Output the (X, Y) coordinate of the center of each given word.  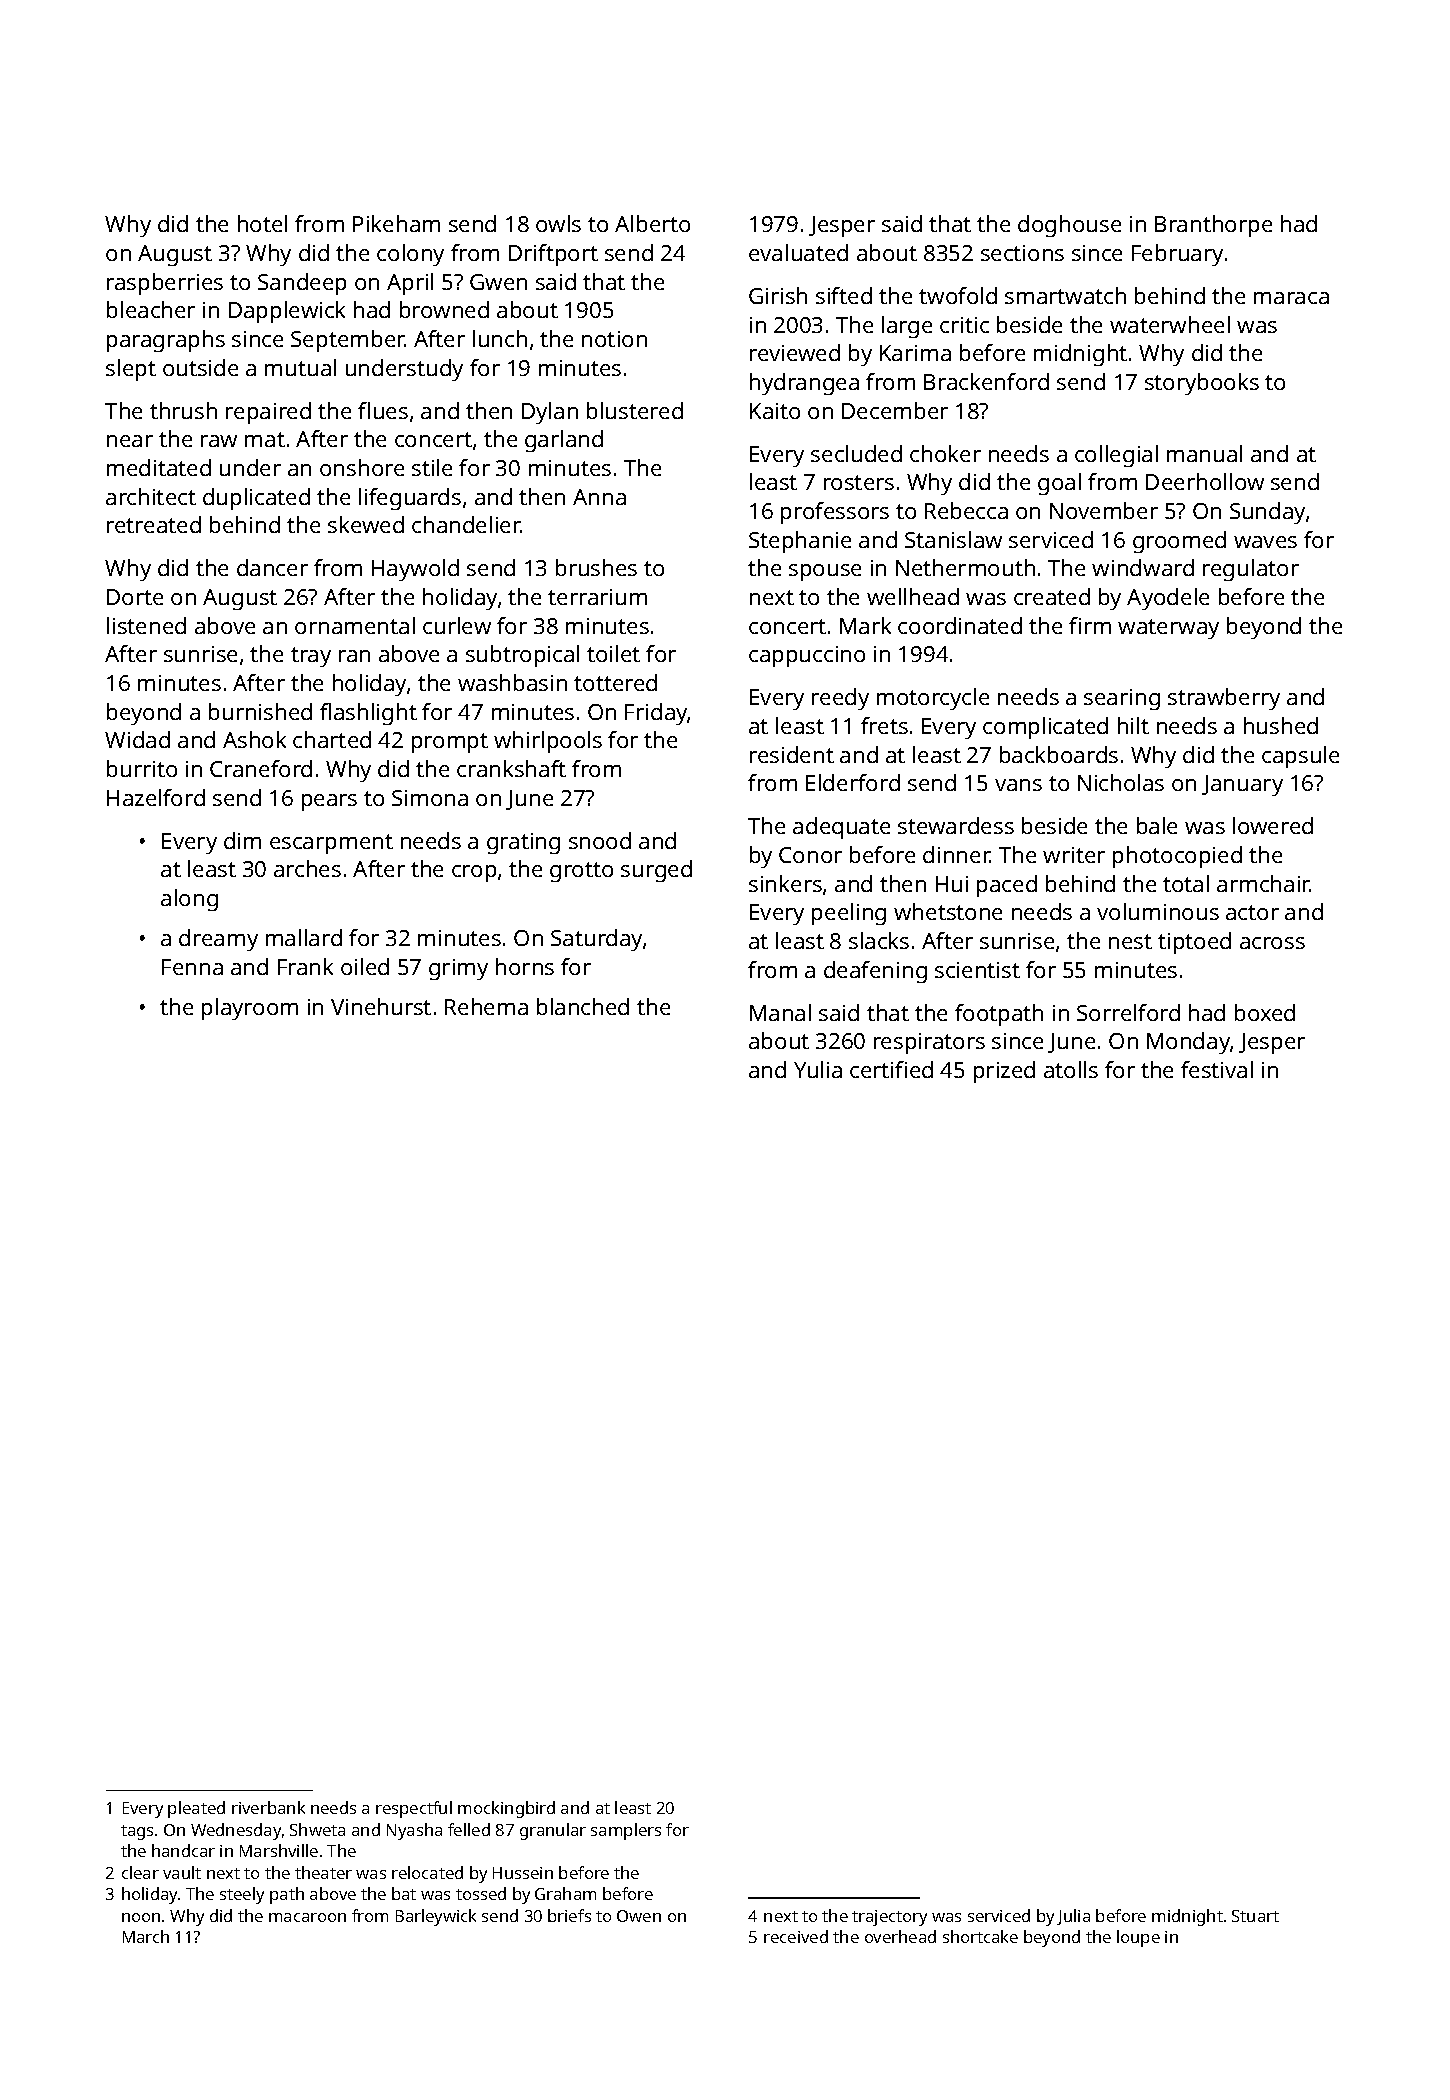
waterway (1168, 629)
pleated (196, 1809)
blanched (583, 1006)
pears (329, 802)
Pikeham (396, 223)
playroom (250, 1009)
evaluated (798, 252)
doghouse (1069, 226)
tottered (615, 682)
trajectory (889, 1918)
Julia (1073, 1917)
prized (1004, 1072)
